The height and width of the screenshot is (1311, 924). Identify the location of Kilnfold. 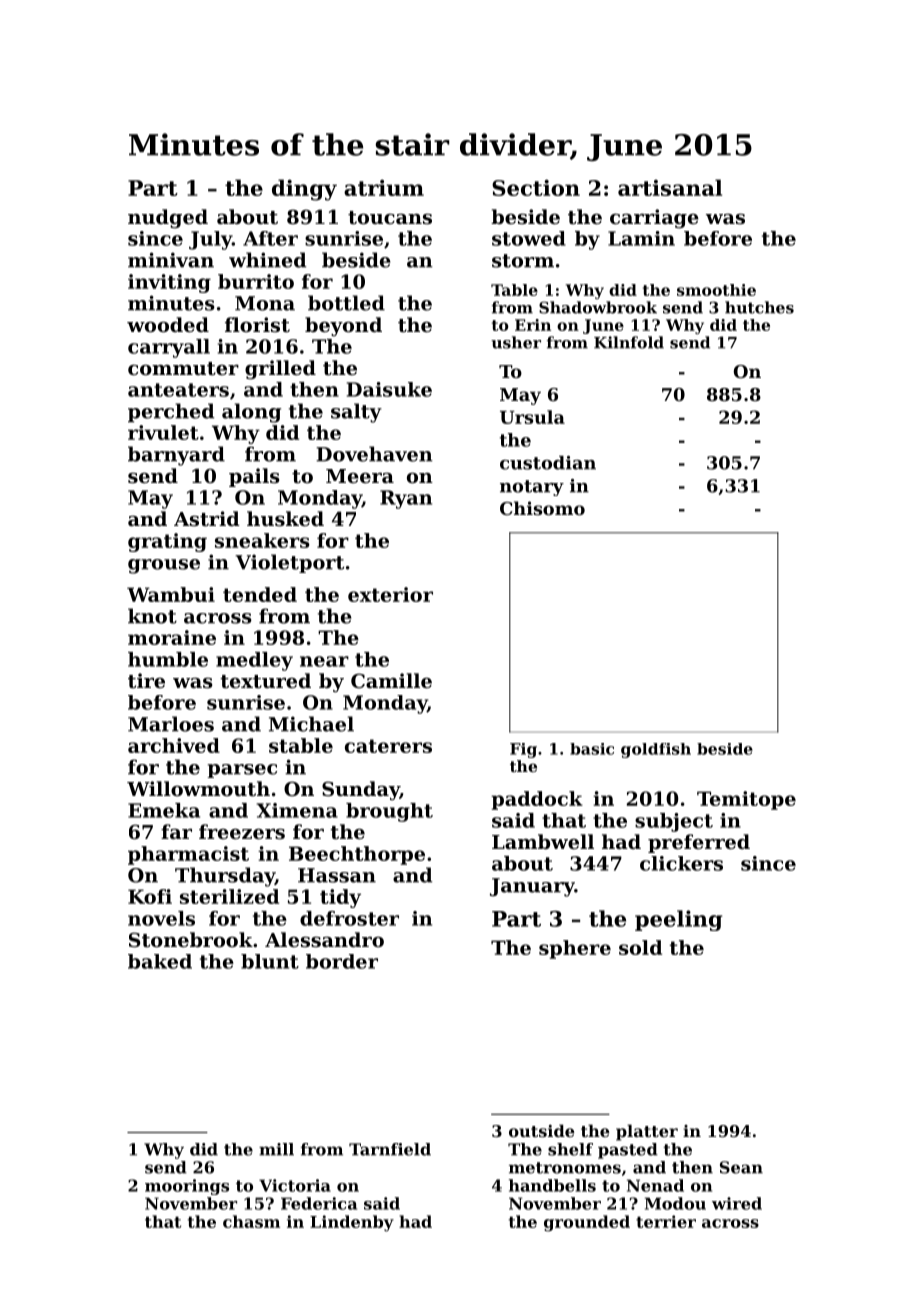
(629, 342).
